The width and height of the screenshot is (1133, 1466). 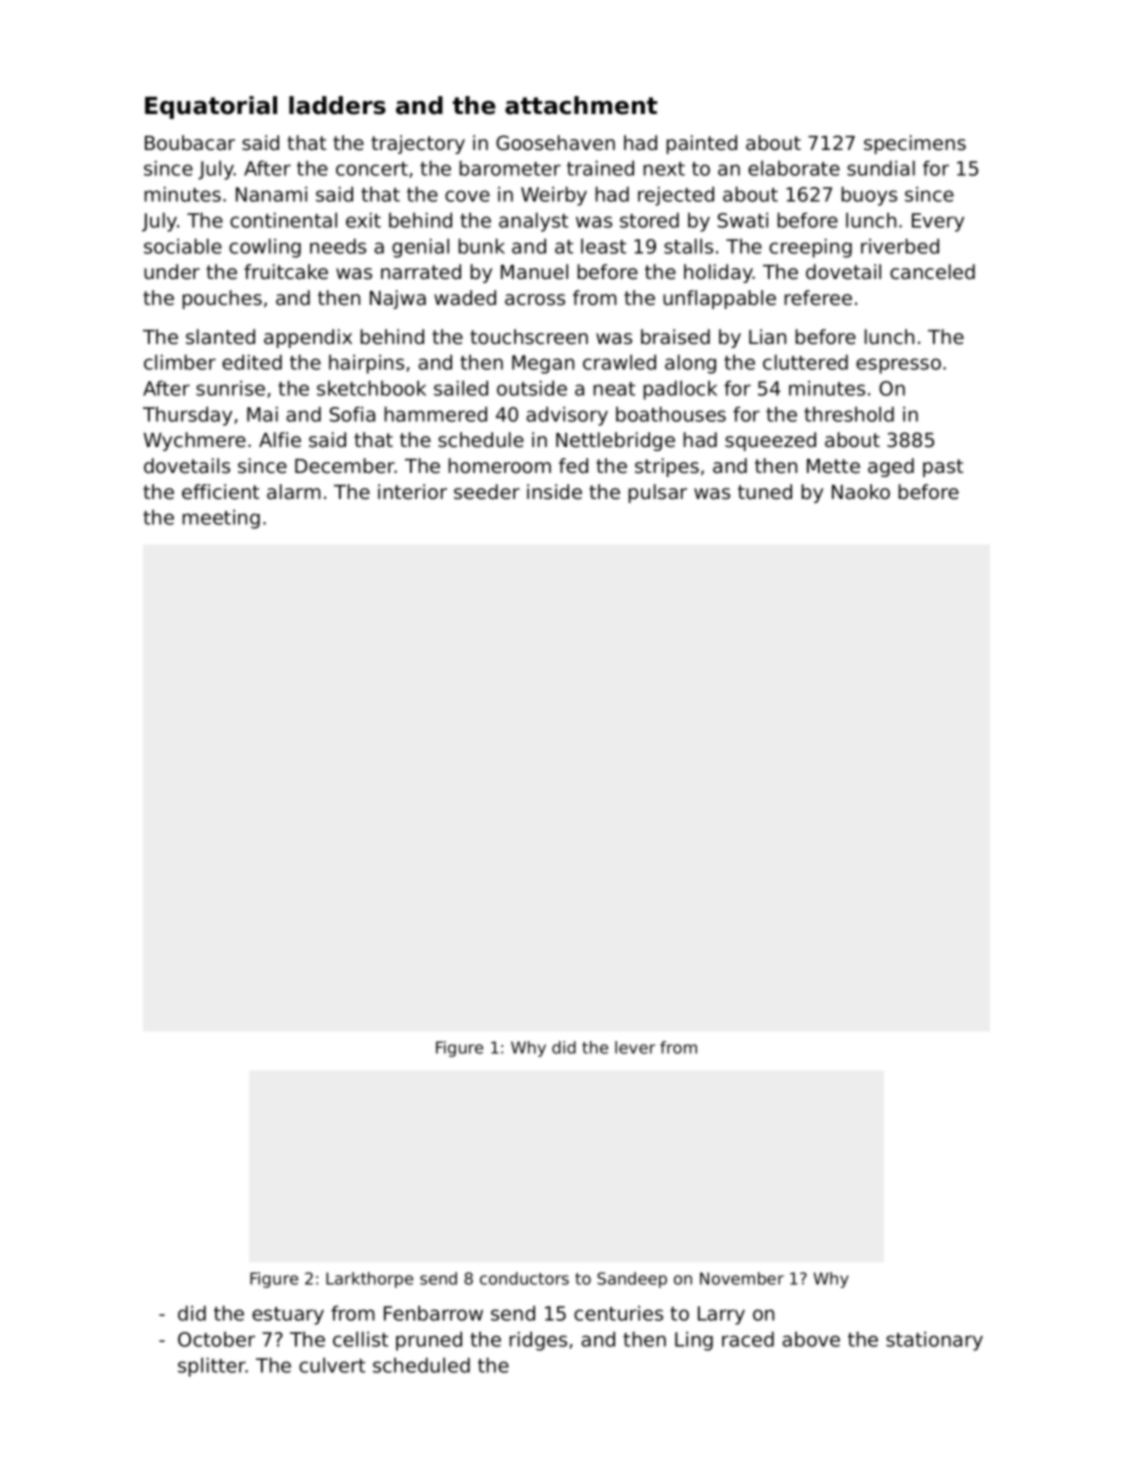 I want to click on alarm, so click(x=294, y=492).
